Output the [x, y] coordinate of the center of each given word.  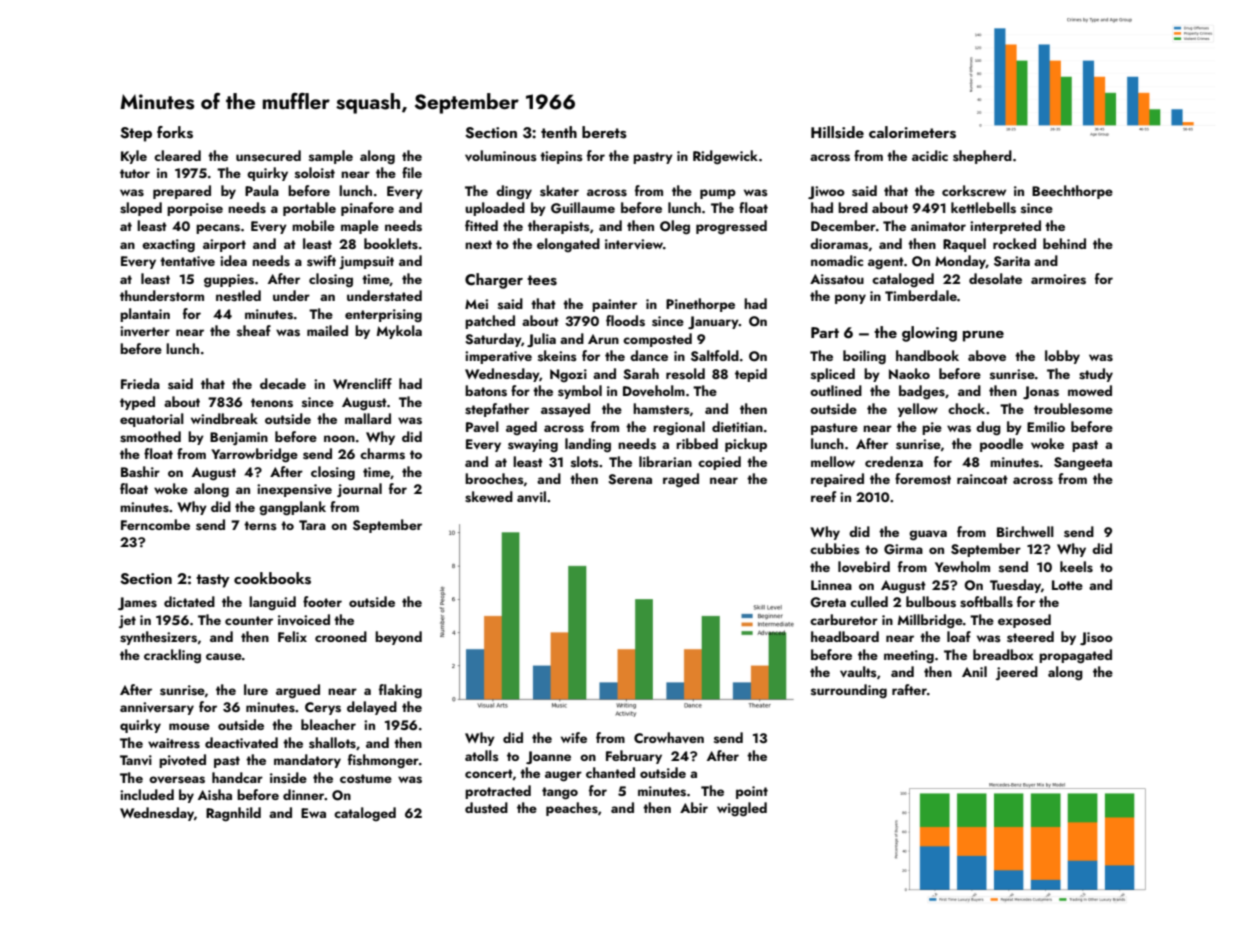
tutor [135, 173]
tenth [559, 132]
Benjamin [239, 438]
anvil [531, 497]
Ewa [313, 813]
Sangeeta [1083, 464]
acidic [930, 155]
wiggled [742, 809]
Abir [694, 807]
